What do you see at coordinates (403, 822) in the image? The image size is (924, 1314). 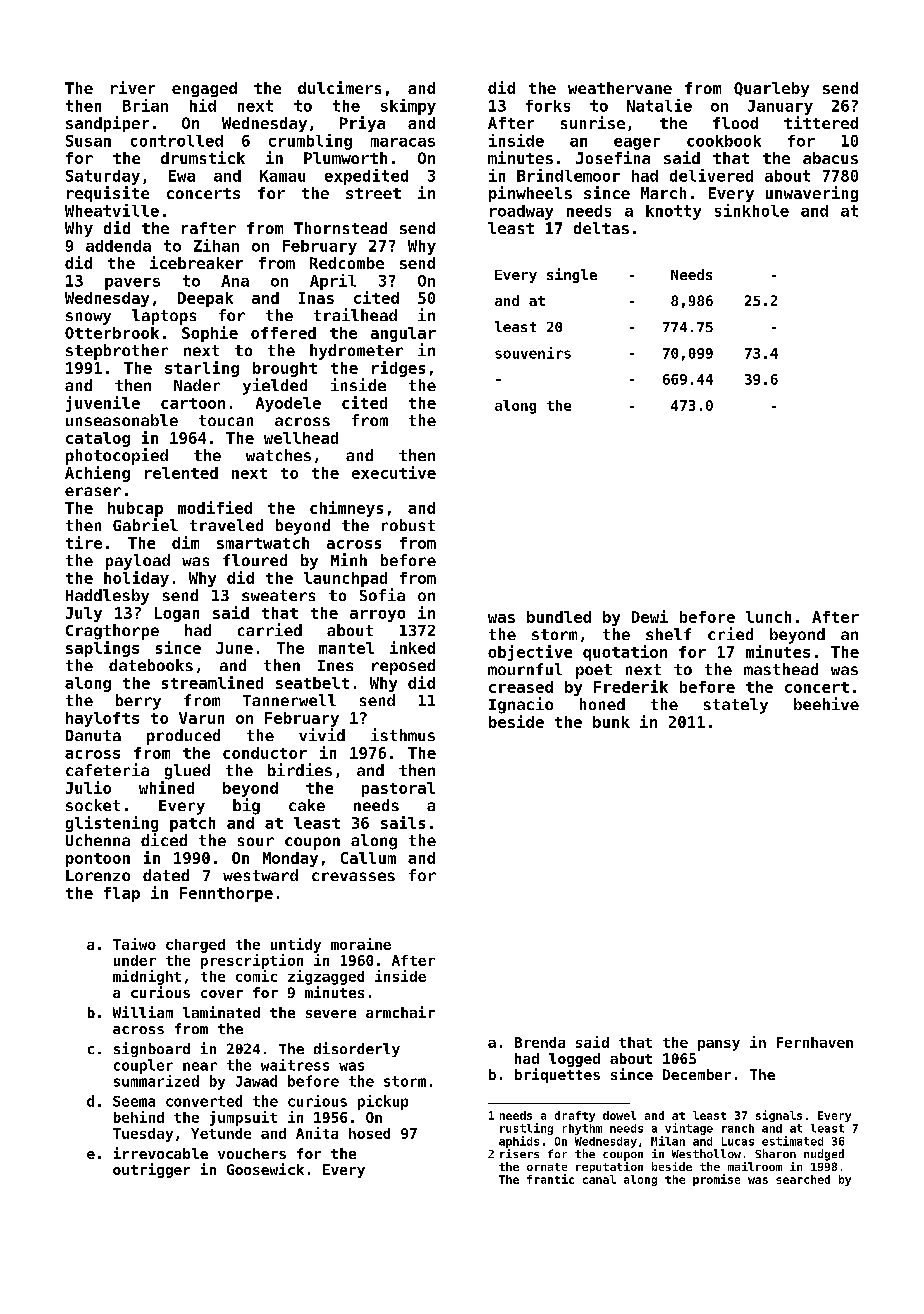 I see `sails` at bounding box center [403, 822].
